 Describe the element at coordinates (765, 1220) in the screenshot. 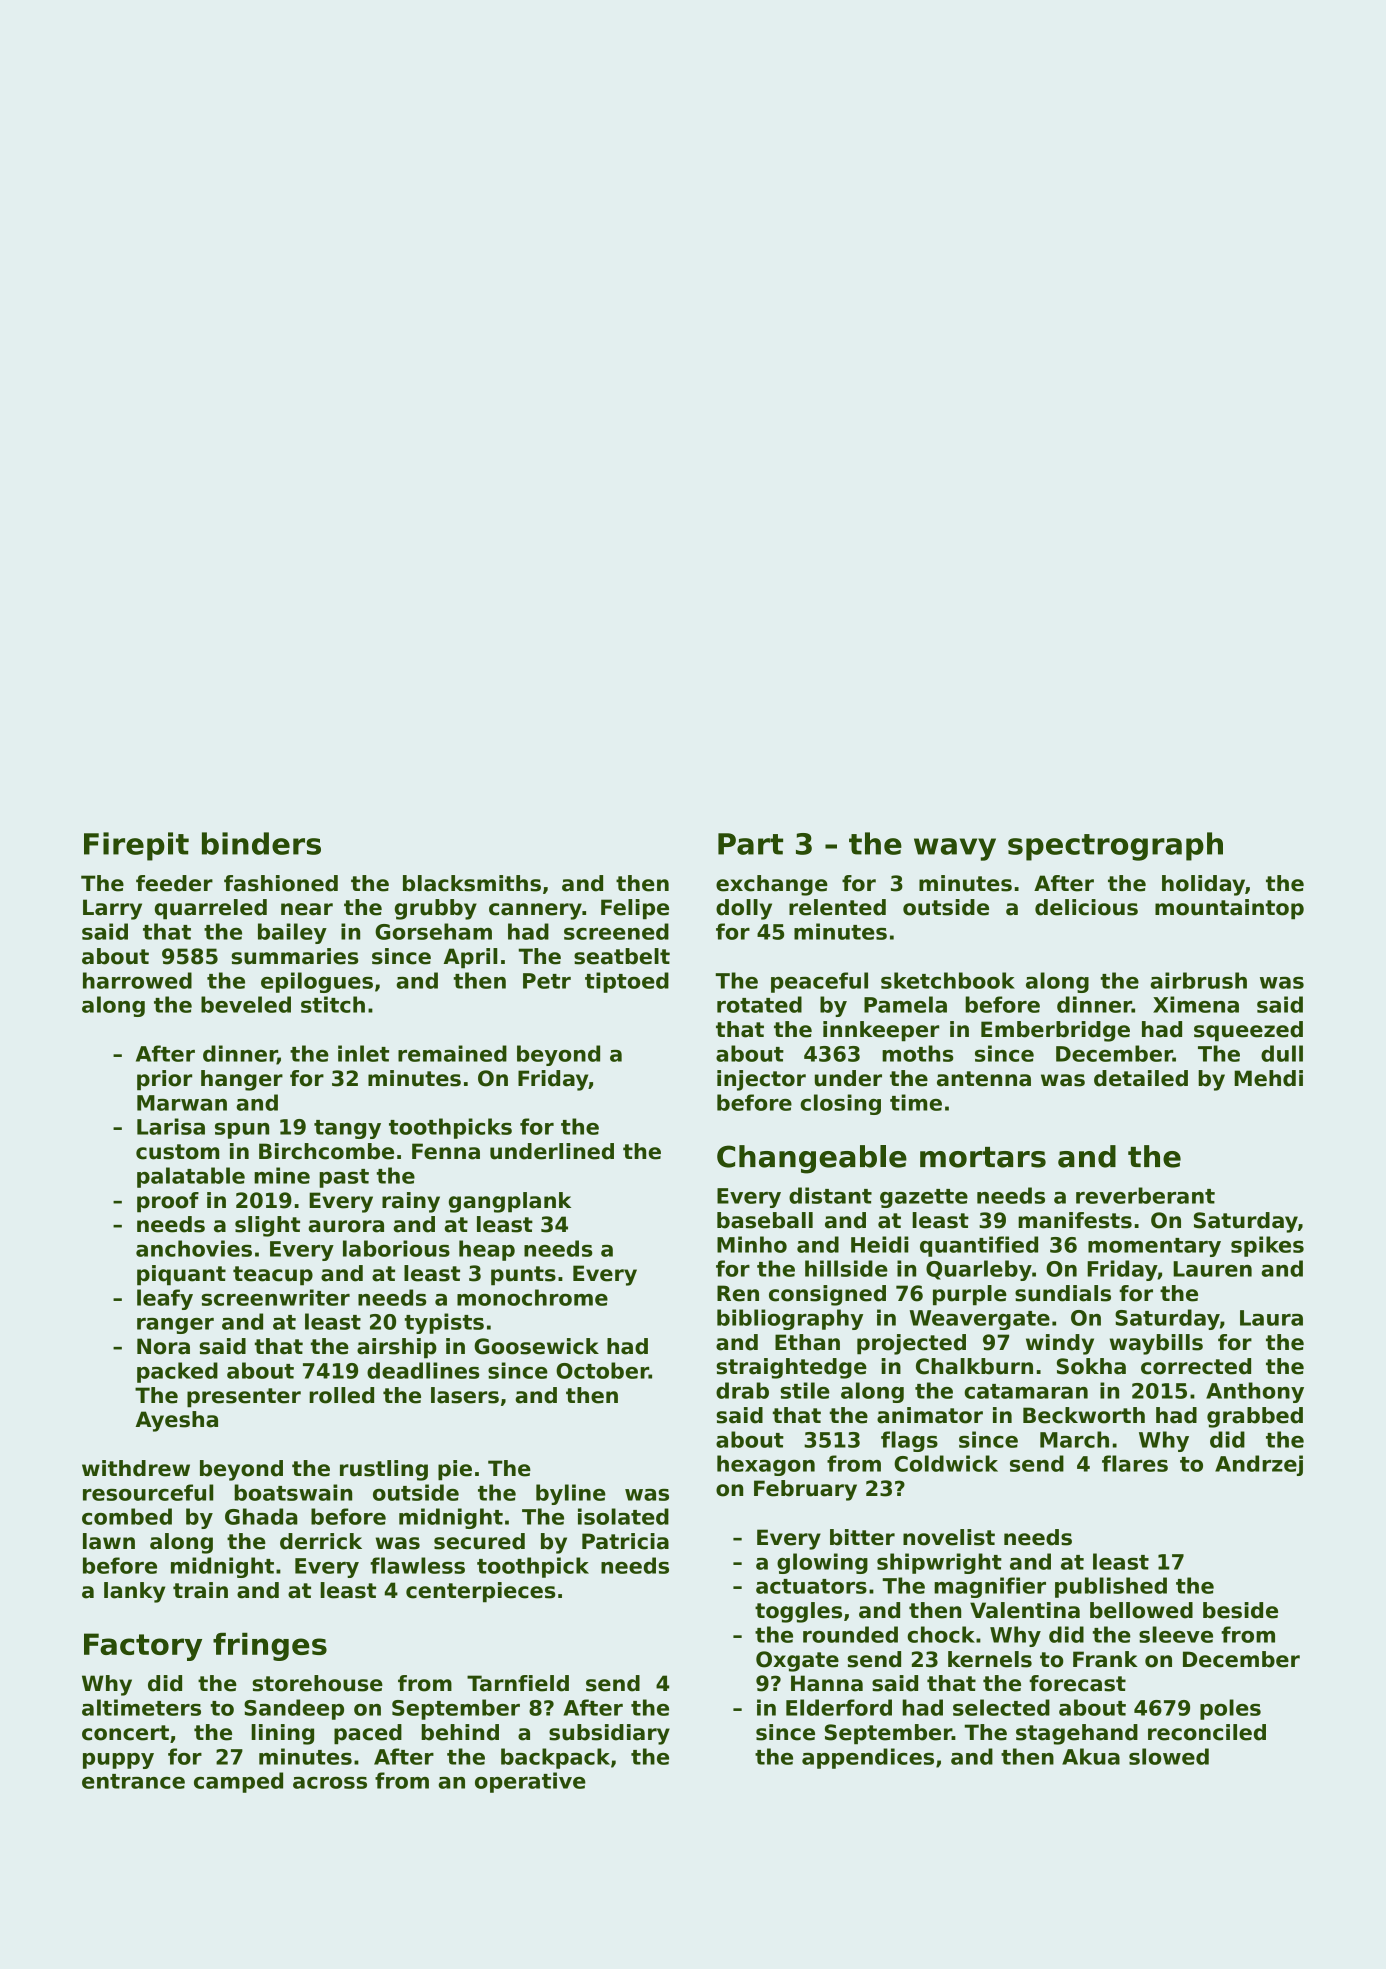

I see `baseball` at that location.
